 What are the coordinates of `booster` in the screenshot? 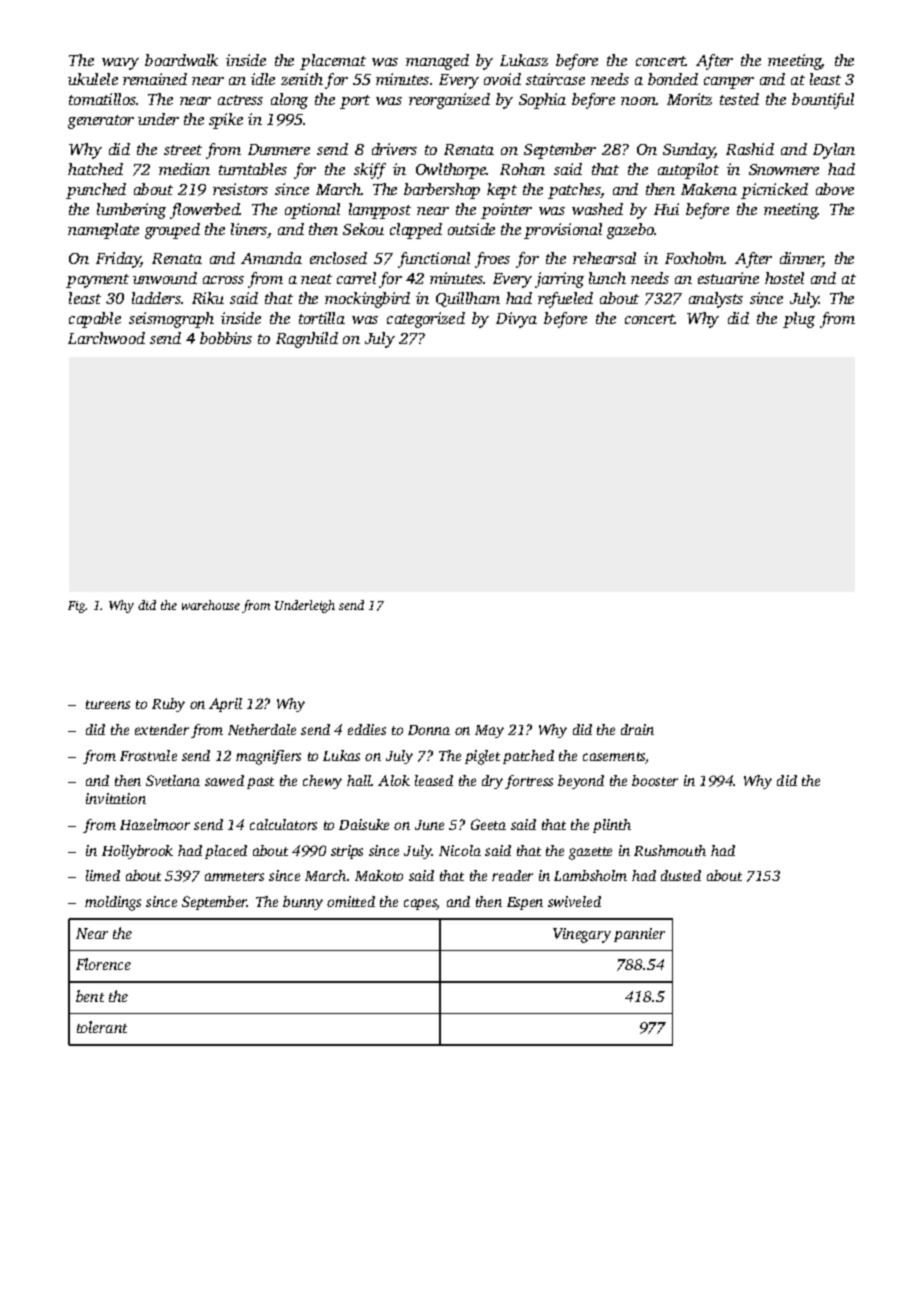 It's located at (655, 780).
